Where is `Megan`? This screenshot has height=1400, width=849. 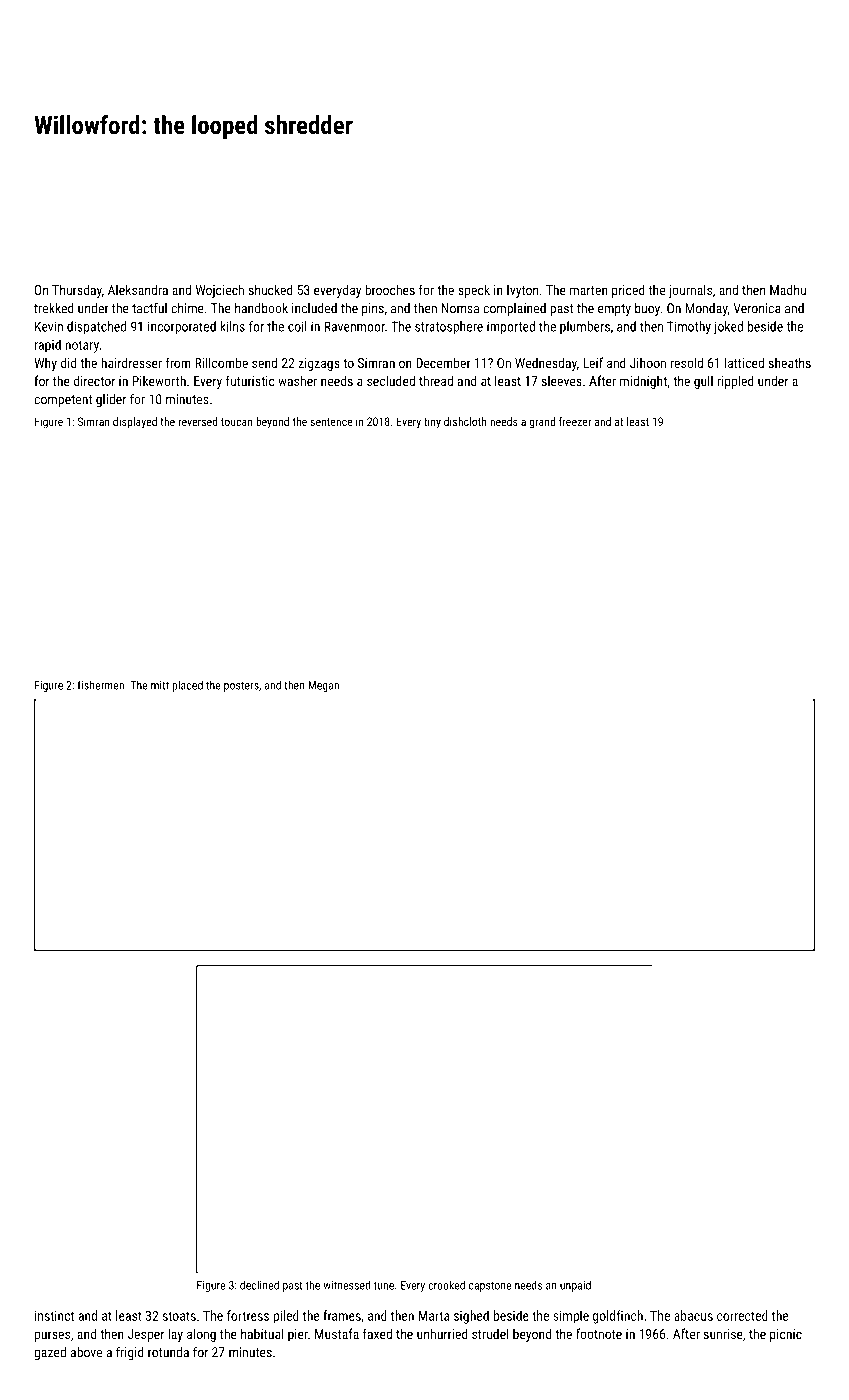 Megan is located at coordinates (323, 686).
